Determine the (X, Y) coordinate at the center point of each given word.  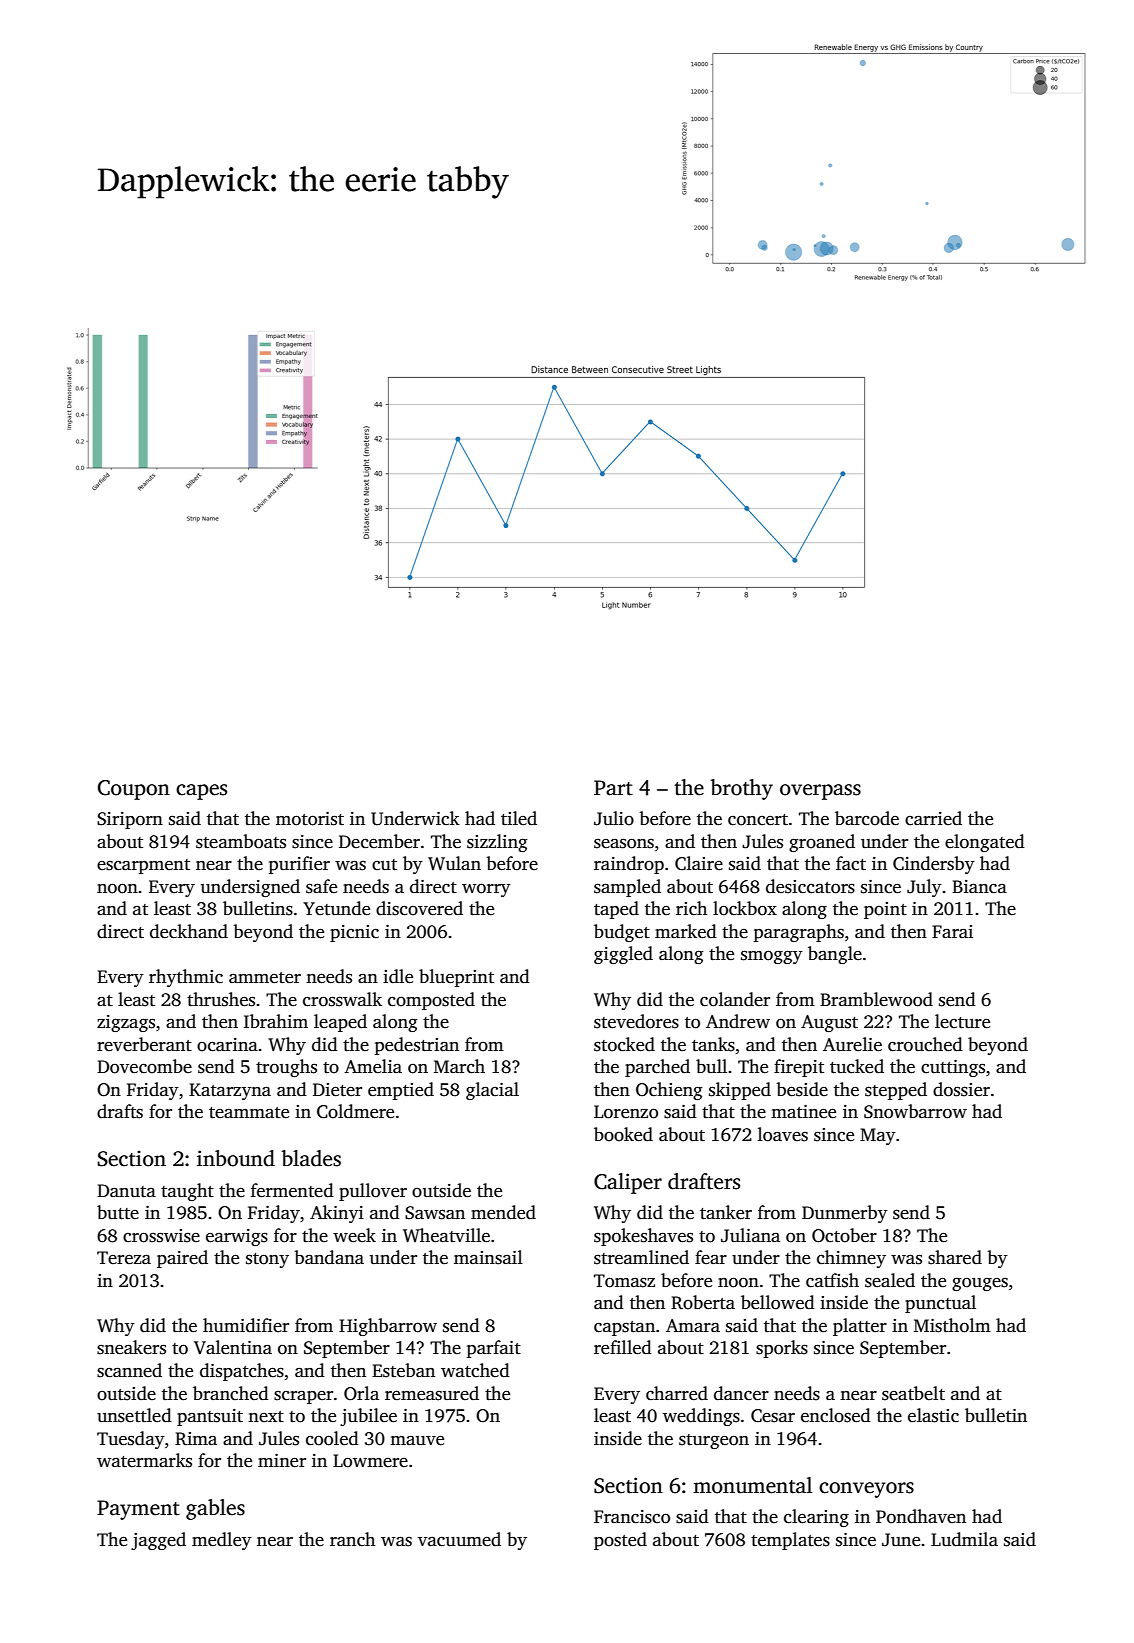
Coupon (134, 790)
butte (118, 1212)
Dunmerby (845, 1214)
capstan (624, 1328)
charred (677, 1393)
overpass (820, 792)
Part (613, 788)
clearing (816, 1518)
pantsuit (210, 1417)
